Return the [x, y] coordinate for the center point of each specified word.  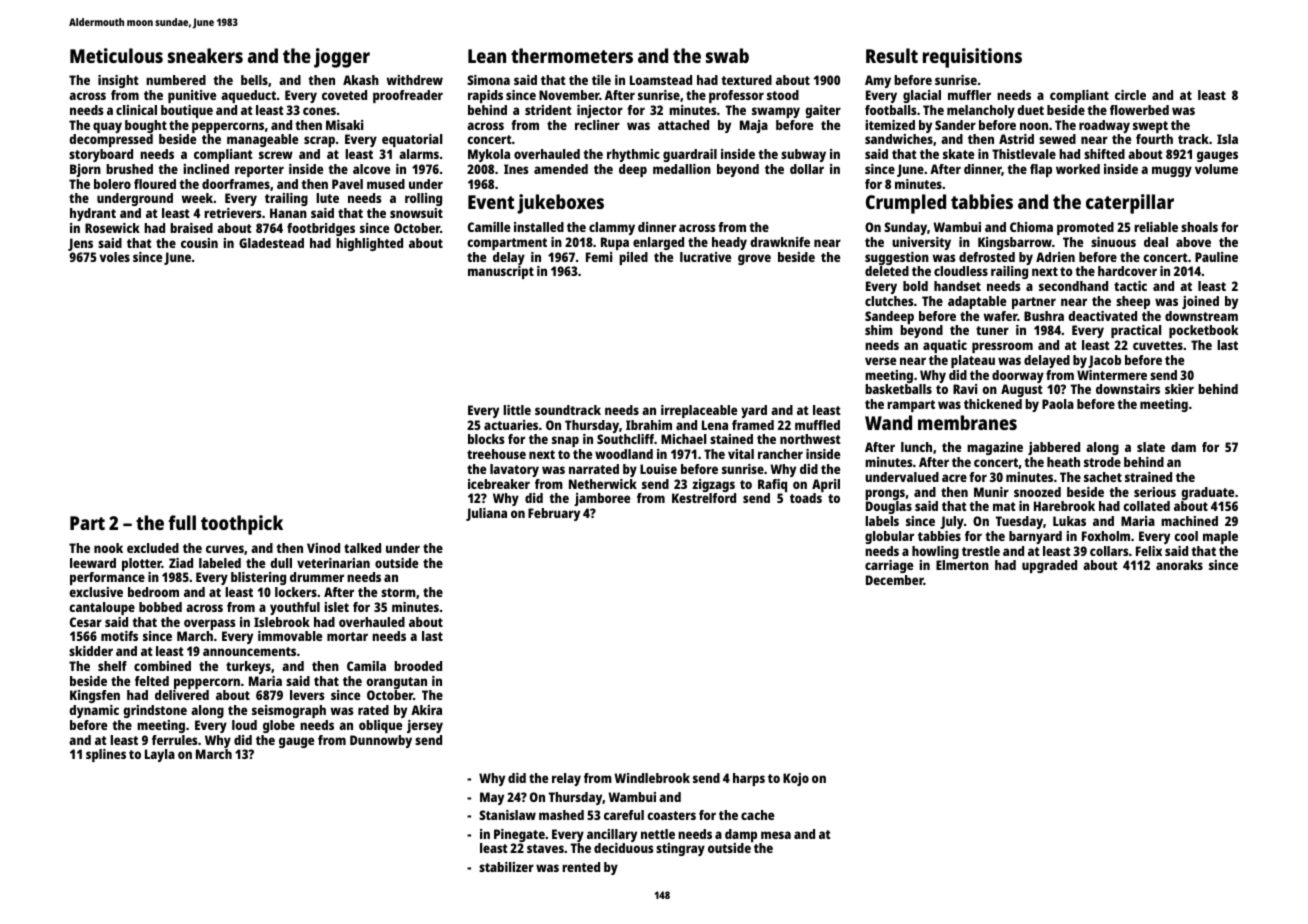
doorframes [236, 184]
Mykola [489, 155]
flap [1041, 170]
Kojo [796, 779]
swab [727, 55]
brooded [418, 666]
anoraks [1179, 565]
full [182, 522]
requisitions [972, 58]
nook [108, 548]
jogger [342, 58]
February [554, 514]
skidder [91, 651]
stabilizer [506, 867]
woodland [624, 454]
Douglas [889, 507]
